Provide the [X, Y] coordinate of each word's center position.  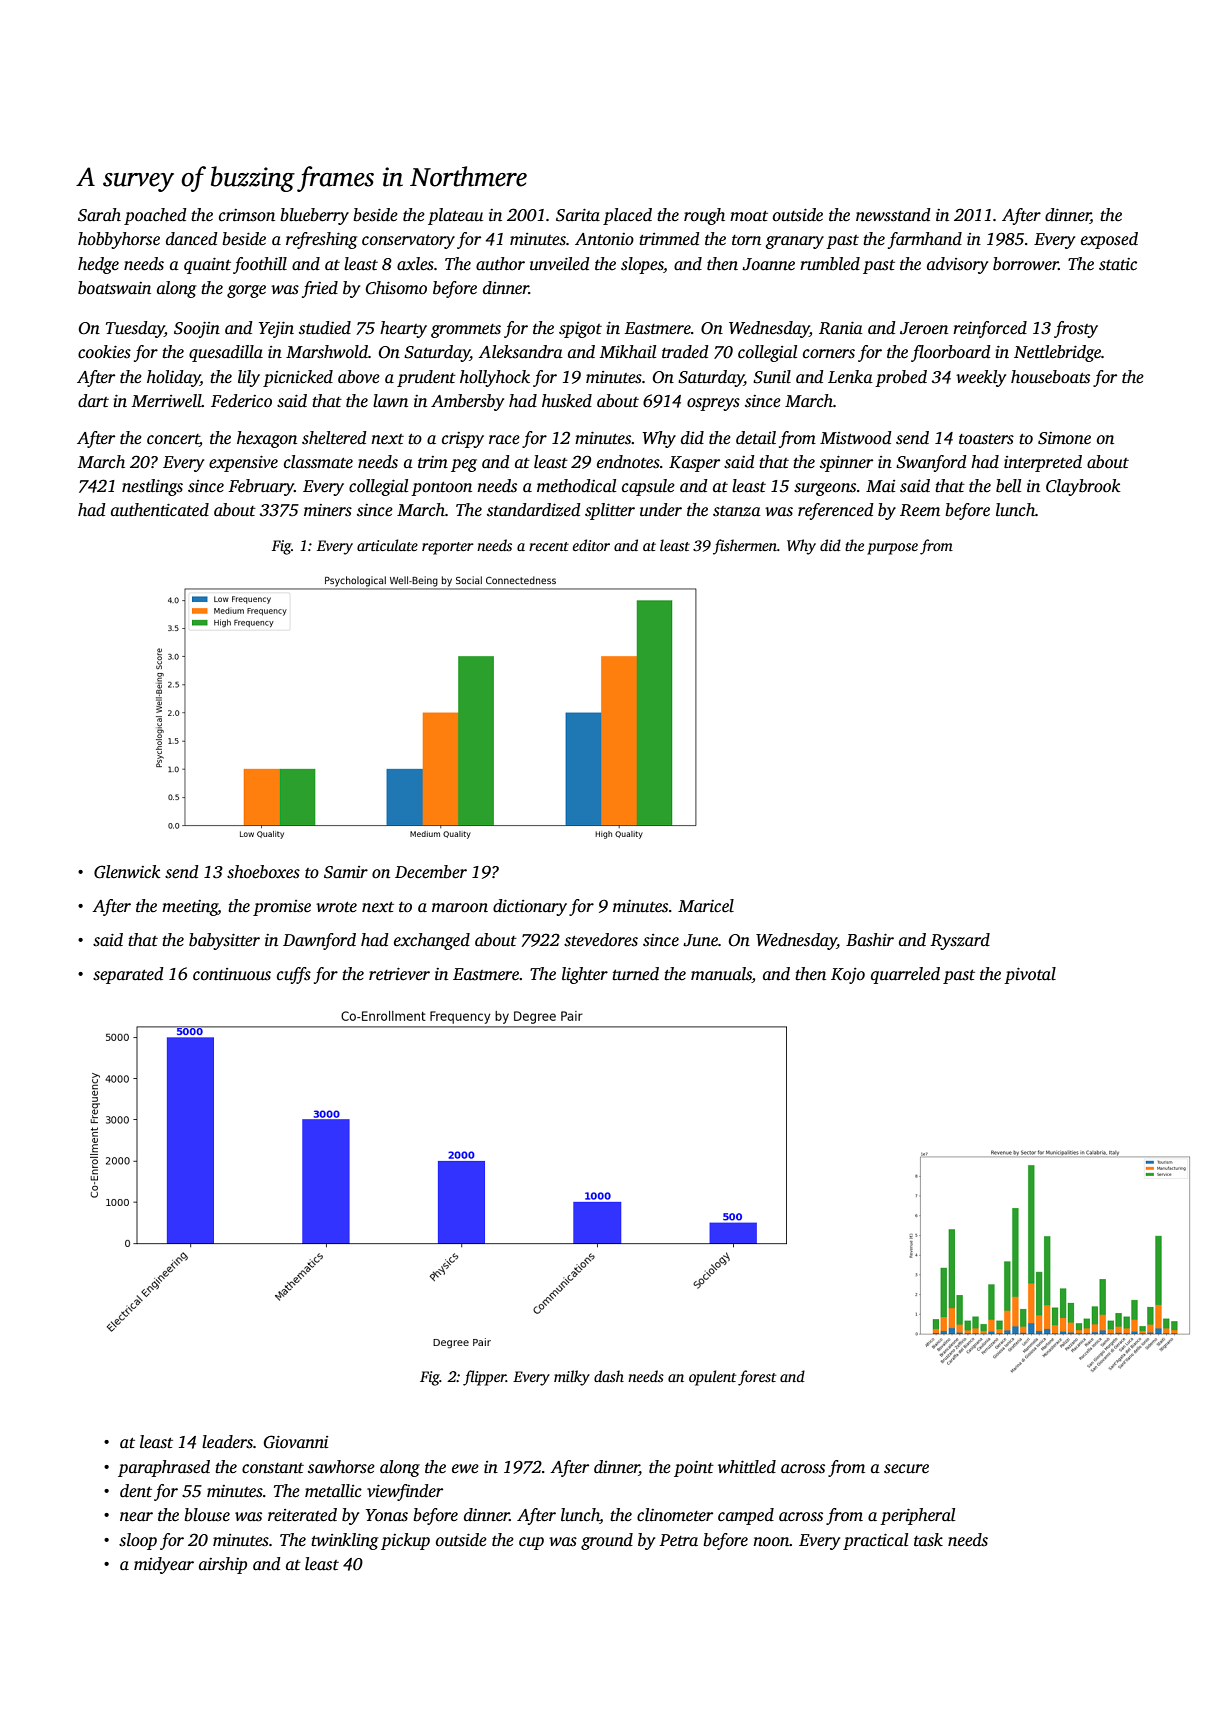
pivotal [1030, 975]
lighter [585, 975]
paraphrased [164, 1468]
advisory [957, 265]
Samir [346, 872]
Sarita [578, 215]
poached [155, 216]
